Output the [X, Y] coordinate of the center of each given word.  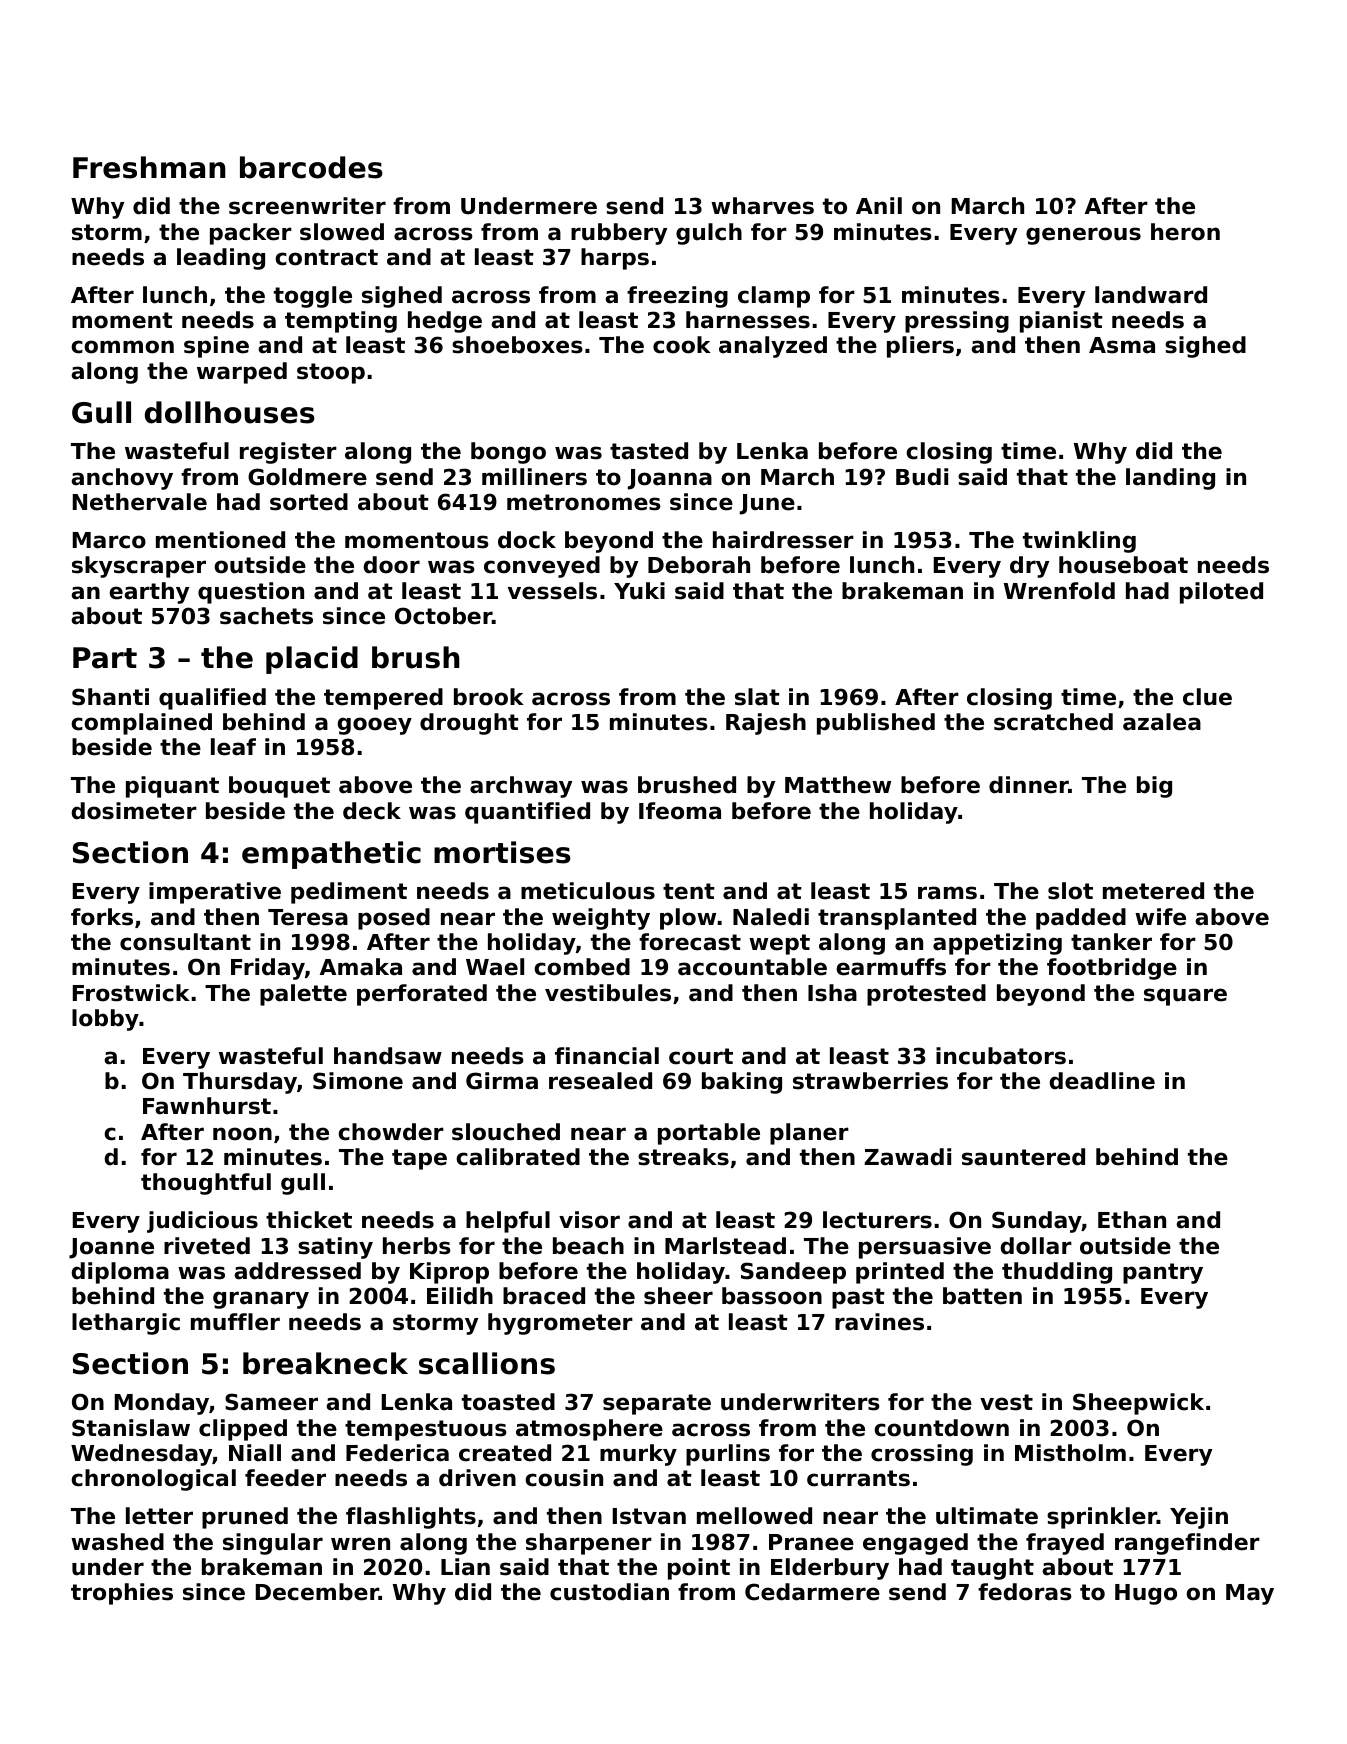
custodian [609, 1592]
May [1250, 1594]
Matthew [838, 785]
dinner [1028, 785]
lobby [105, 1020]
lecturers [877, 1220]
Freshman [149, 167]
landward [1151, 295]
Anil [879, 205]
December [317, 1592]
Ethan [1132, 1220]
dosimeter [134, 811]
